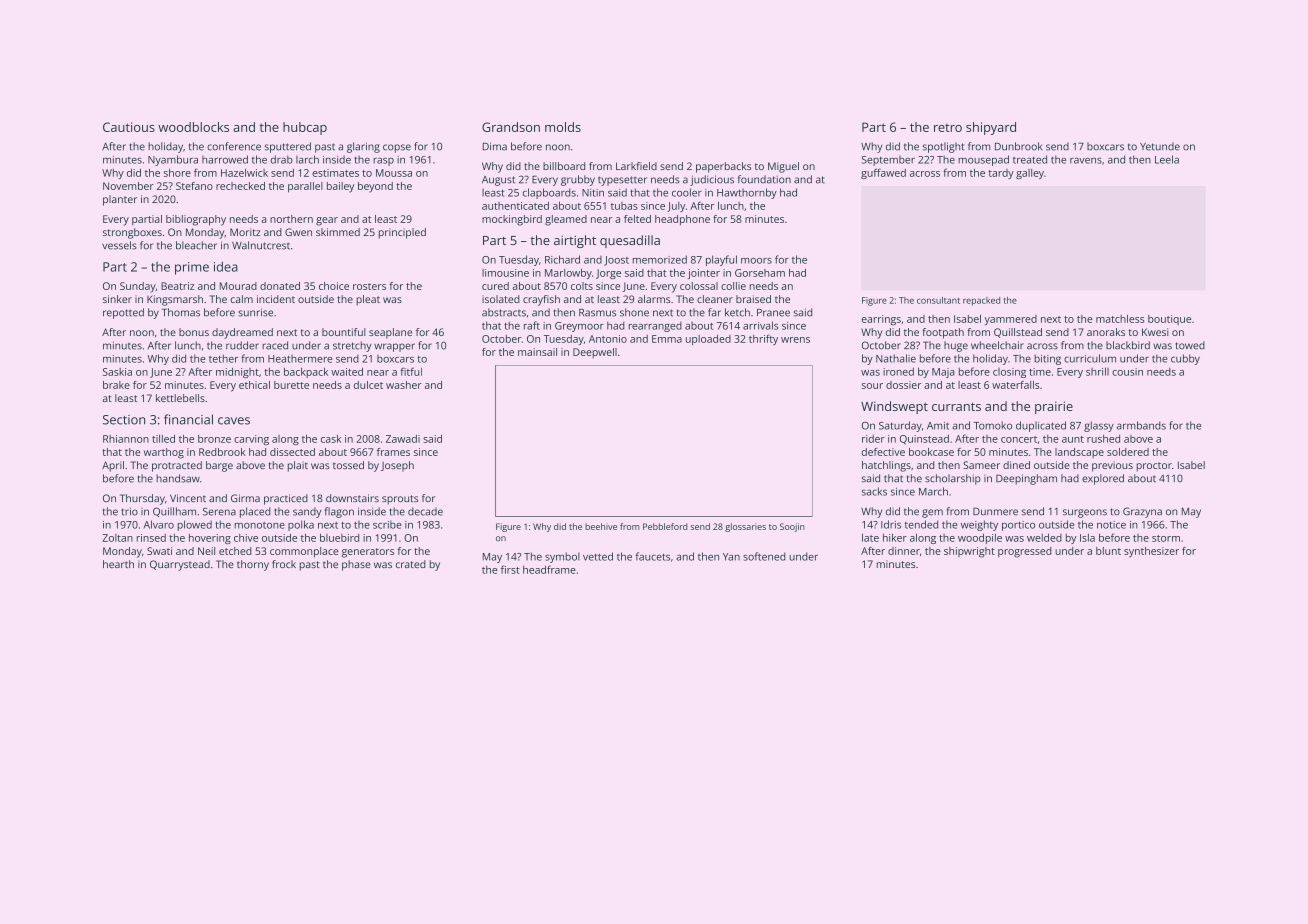 This page has width=1308, height=924. What do you see at coordinates (138, 287) in the page?
I see `Sunday` at bounding box center [138, 287].
